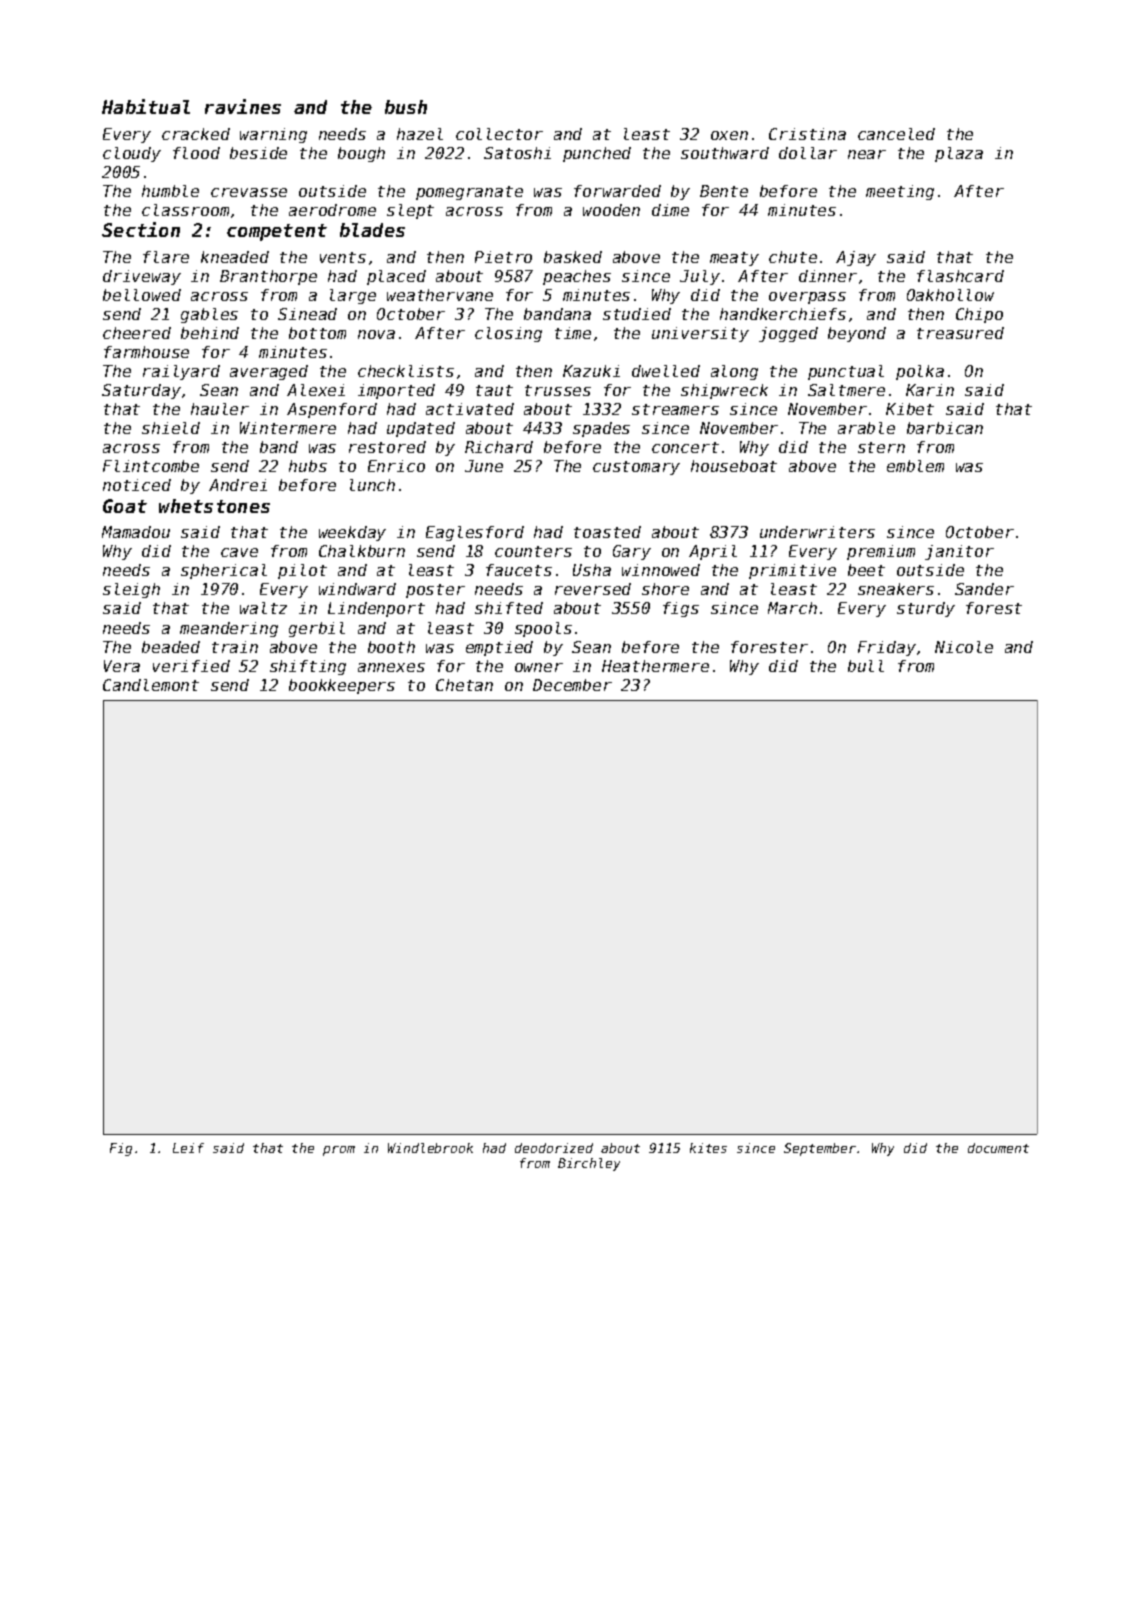 The image size is (1140, 1612). What do you see at coordinates (188, 1148) in the screenshot?
I see `Leif` at bounding box center [188, 1148].
